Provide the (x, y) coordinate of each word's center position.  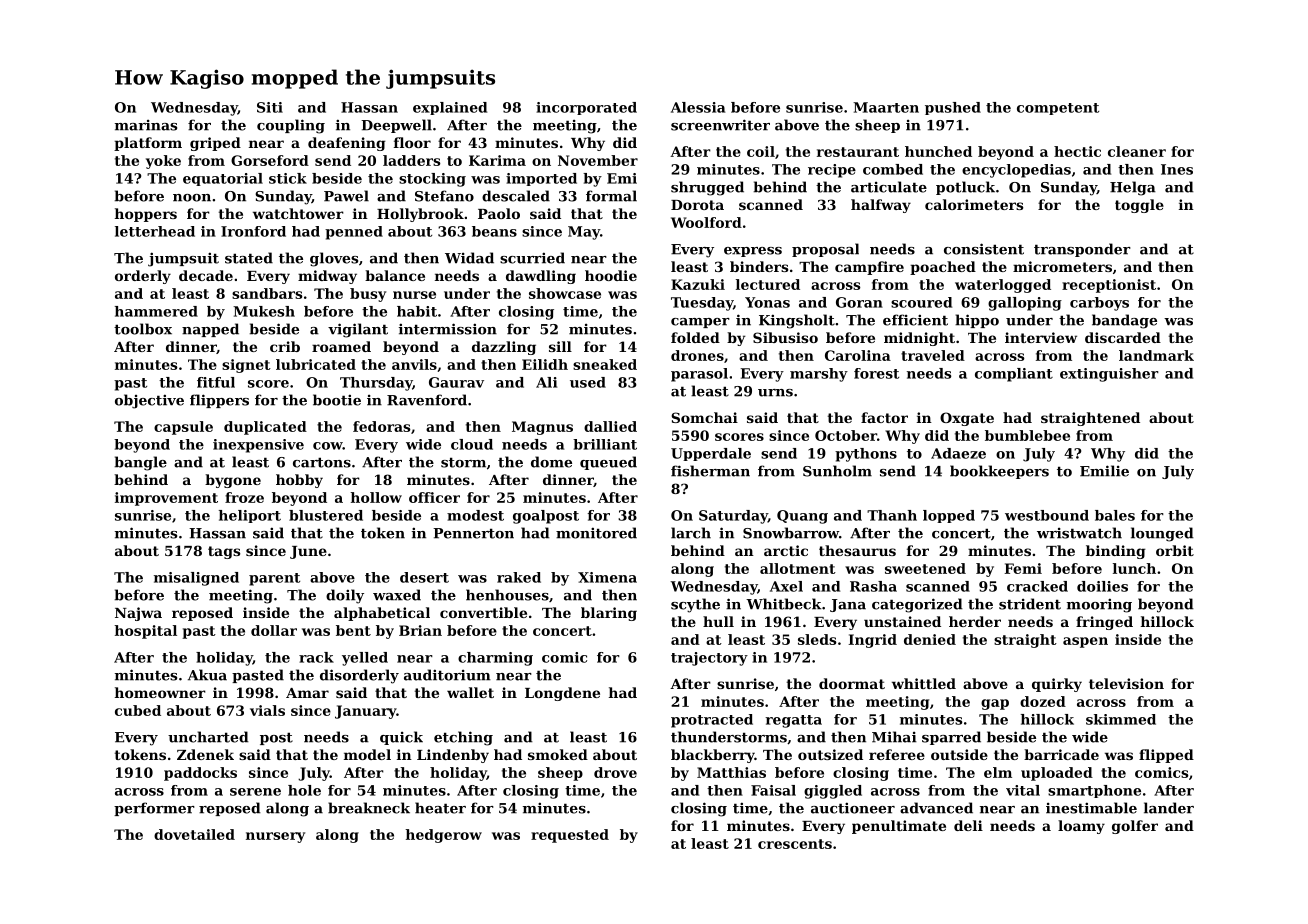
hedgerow (443, 836)
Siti (270, 107)
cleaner (1137, 151)
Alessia (698, 107)
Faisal (773, 790)
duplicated (265, 428)
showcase (565, 293)
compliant (1014, 375)
